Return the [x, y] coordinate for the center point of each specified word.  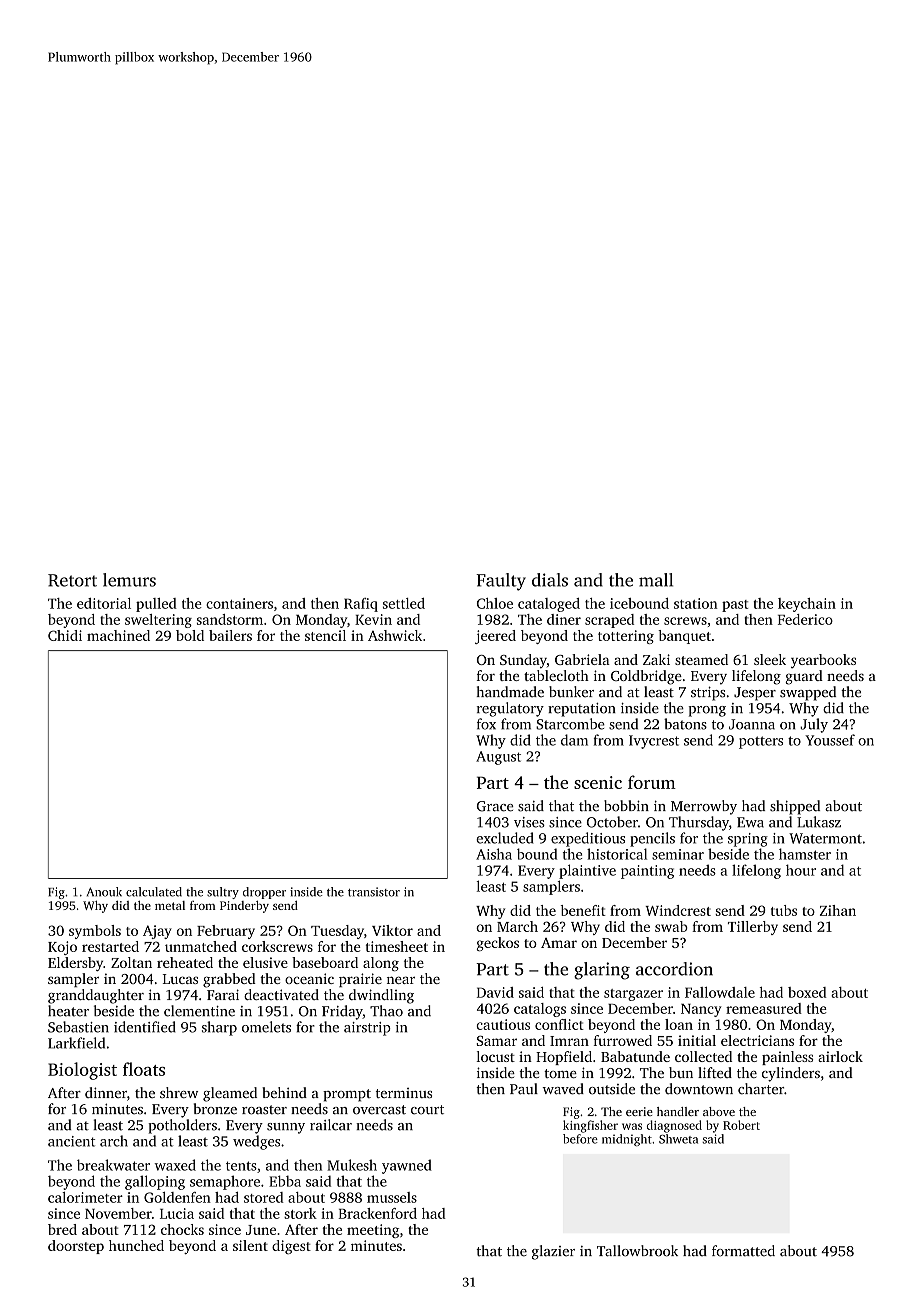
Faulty [501, 582]
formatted [743, 1251]
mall [656, 580]
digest [291, 1247]
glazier [553, 1252]
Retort [72, 580]
